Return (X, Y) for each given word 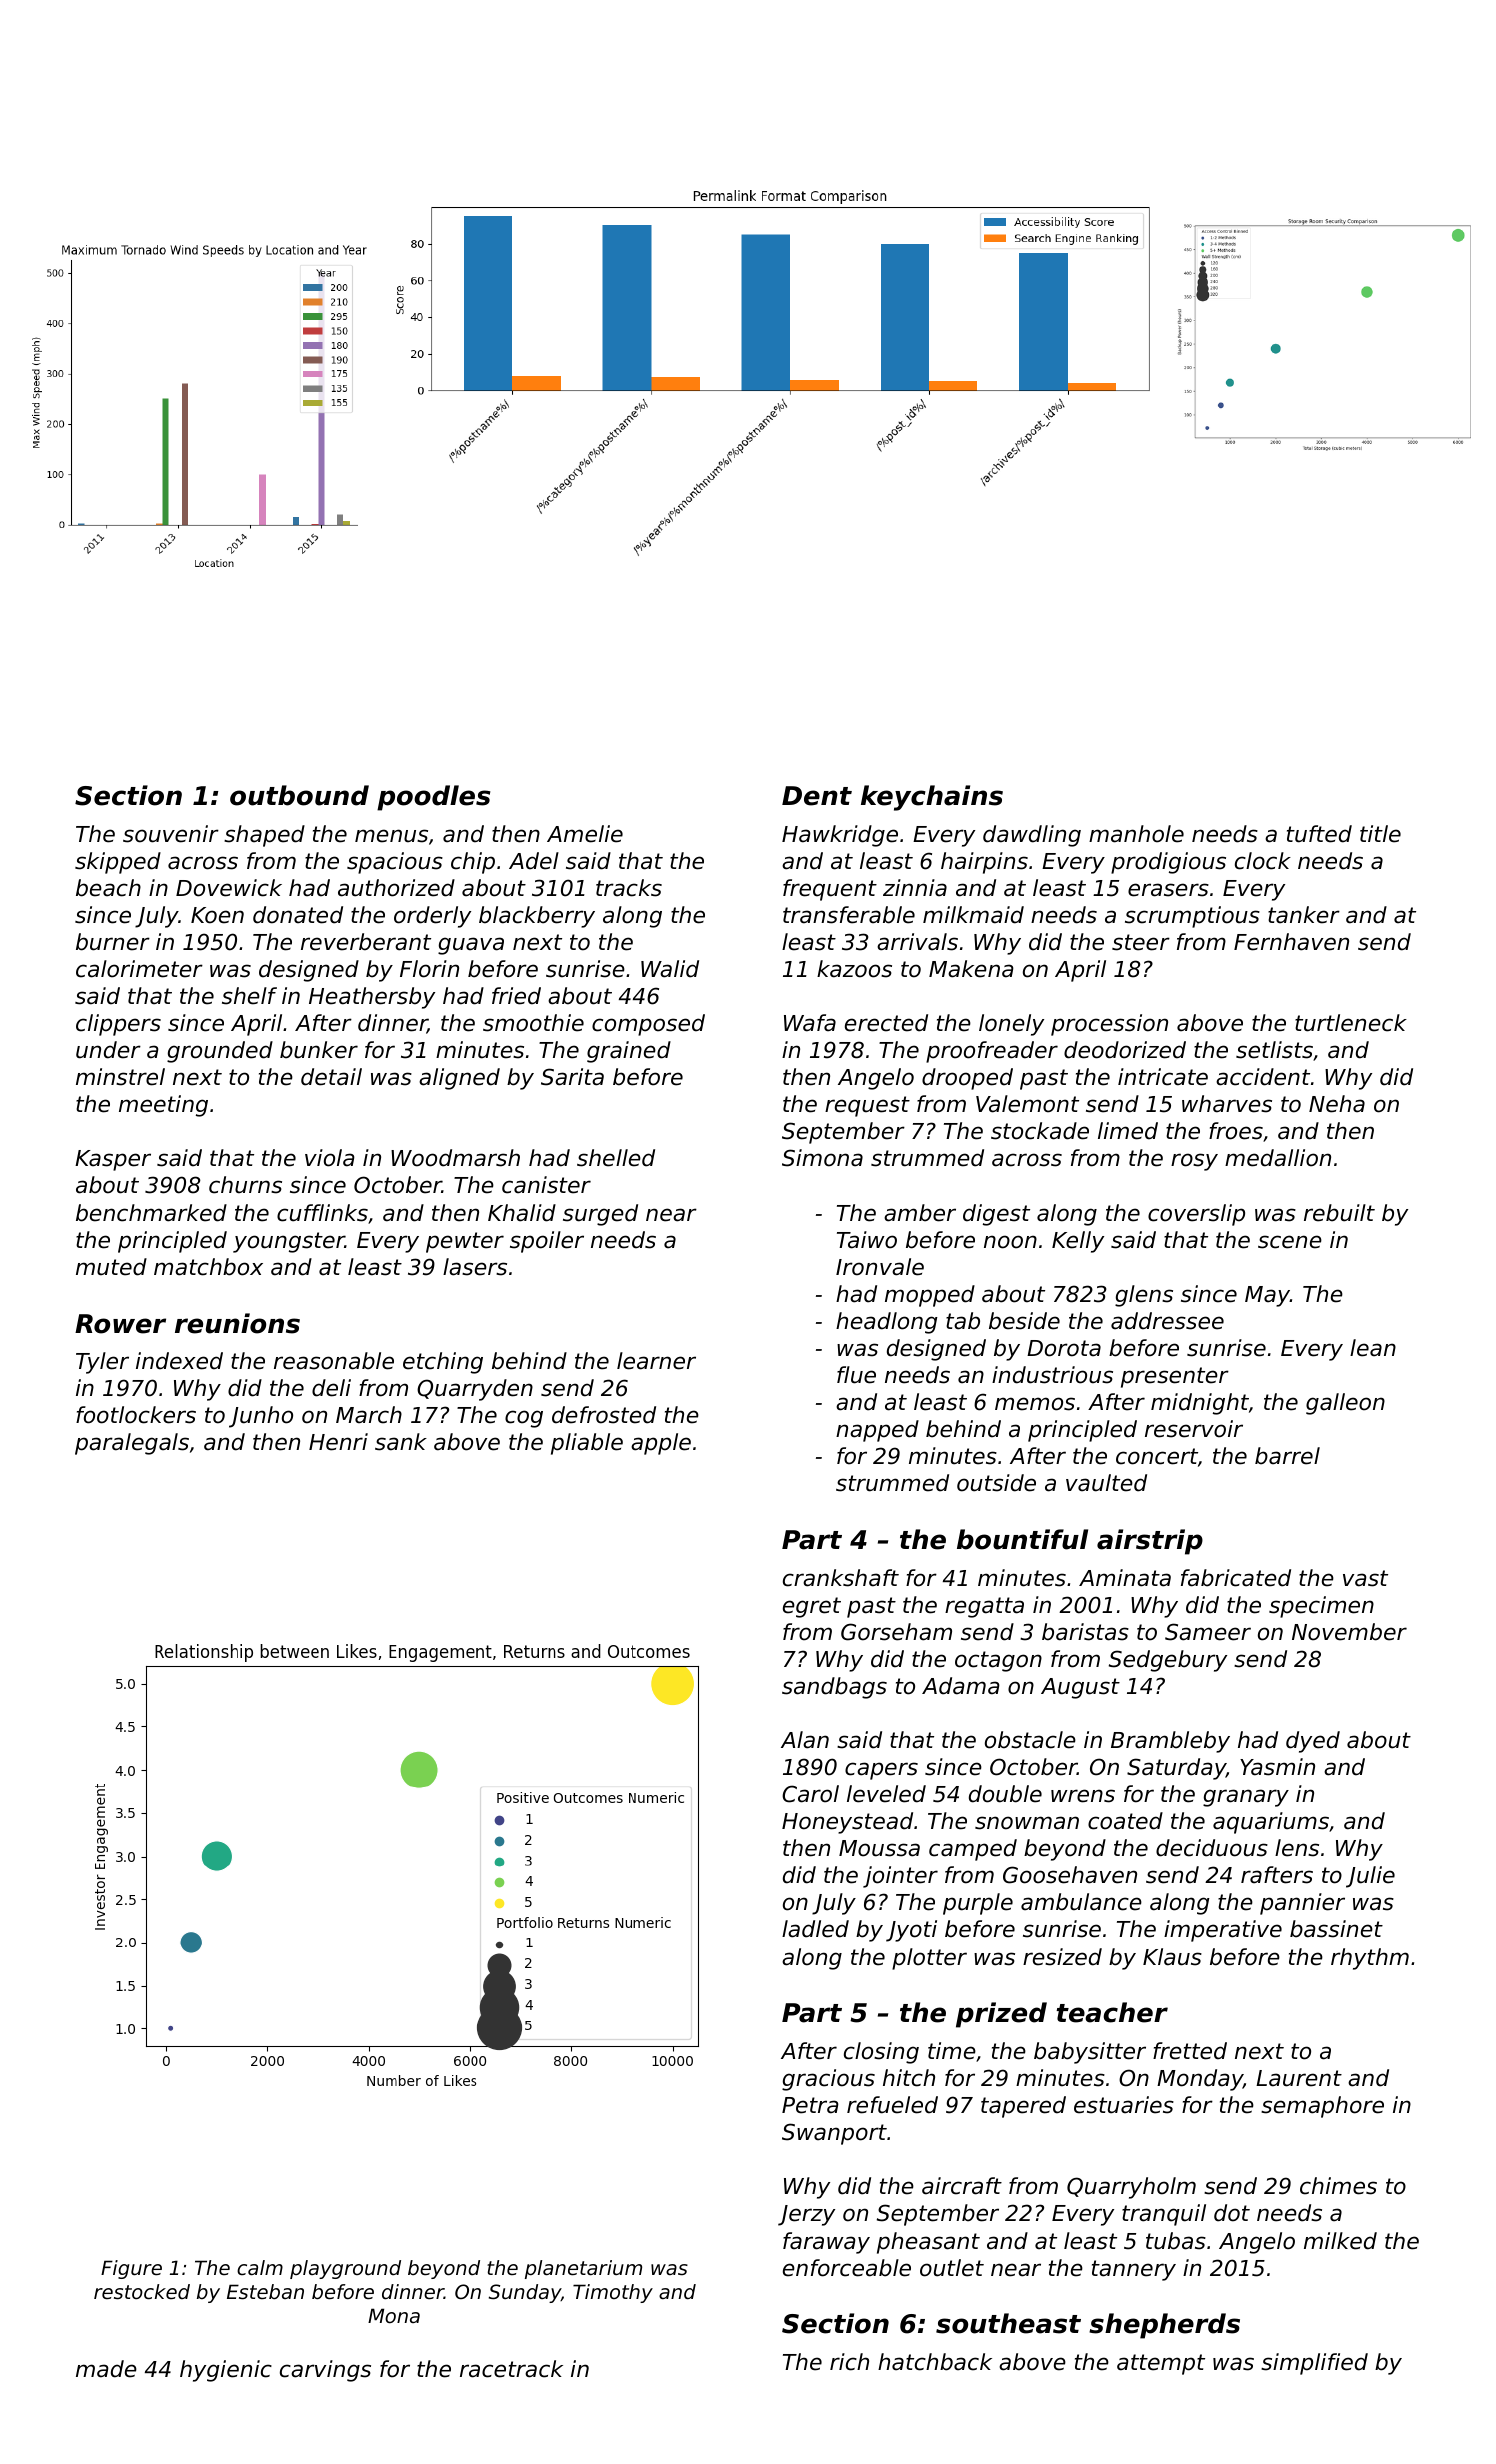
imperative (1223, 1931)
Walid (670, 969)
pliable (587, 1444)
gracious (828, 2080)
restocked (142, 2292)
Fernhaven (1291, 942)
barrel (1287, 1456)
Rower (120, 1324)
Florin (429, 969)
